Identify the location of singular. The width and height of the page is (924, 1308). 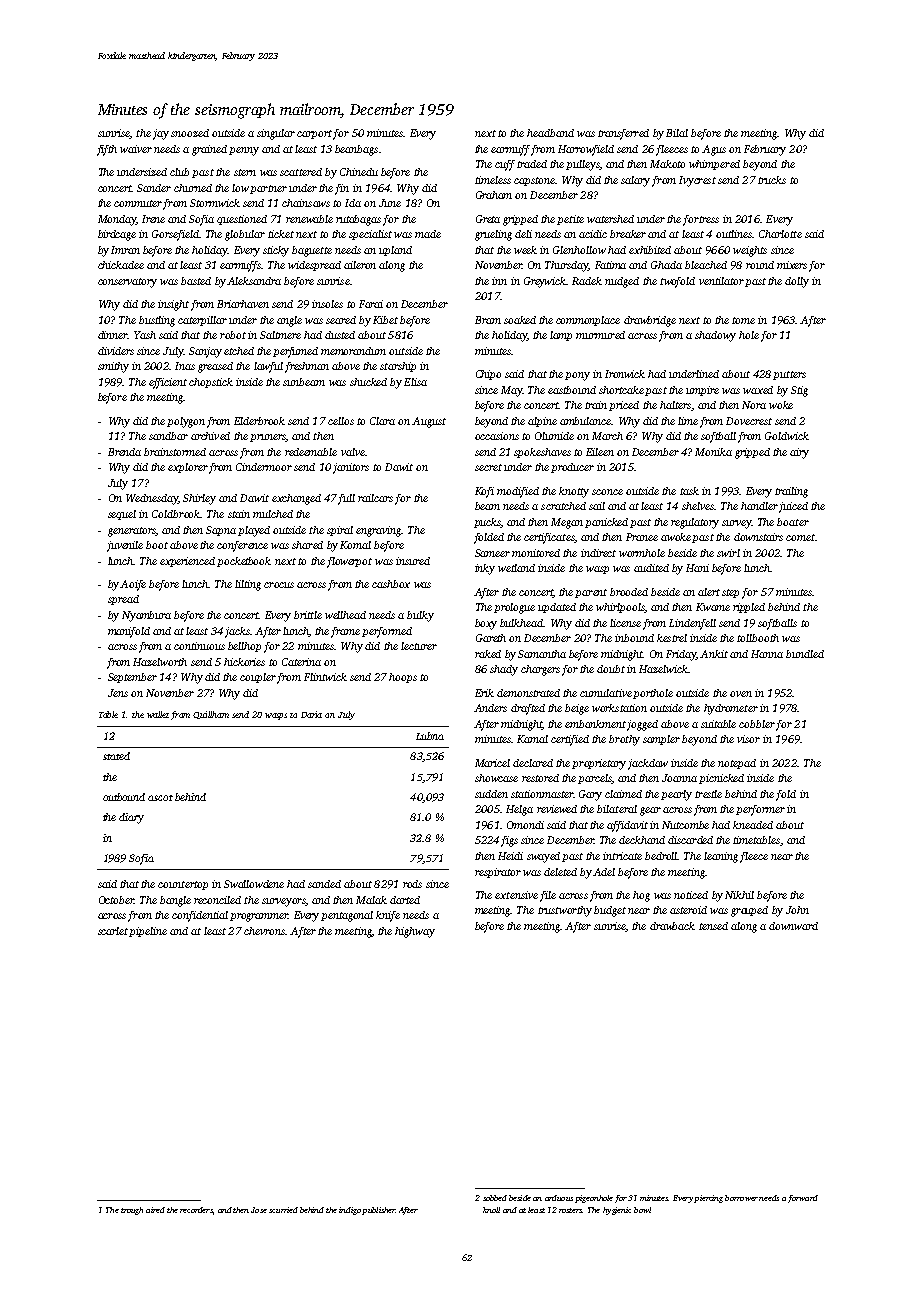
(276, 134).
